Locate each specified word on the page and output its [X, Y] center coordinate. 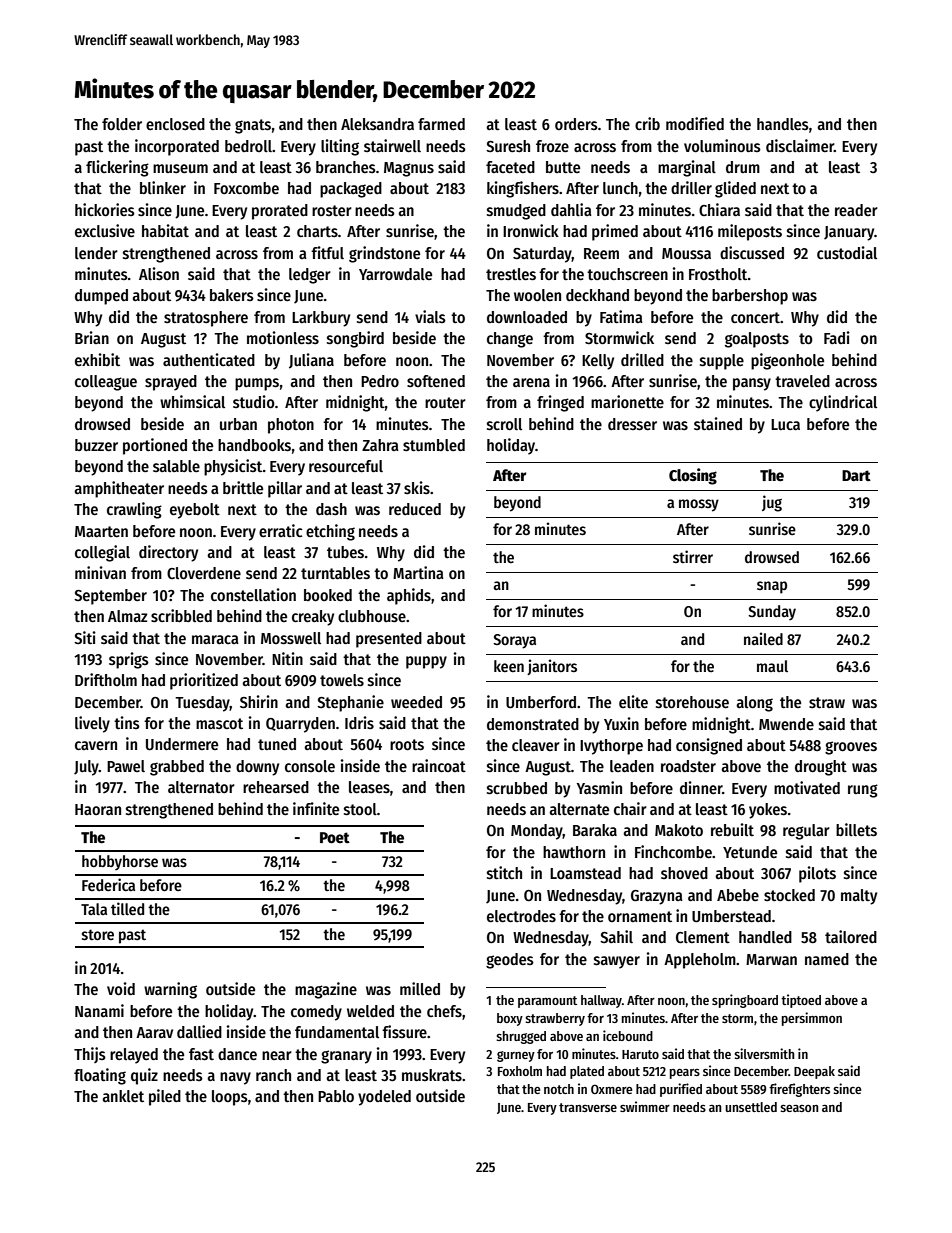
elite [633, 701]
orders [576, 124]
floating [100, 1076]
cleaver [536, 745]
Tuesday [202, 704]
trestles [511, 274]
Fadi [837, 337]
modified [695, 123]
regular [806, 832]
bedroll [248, 146]
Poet [335, 838]
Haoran [98, 809]
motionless [283, 338]
